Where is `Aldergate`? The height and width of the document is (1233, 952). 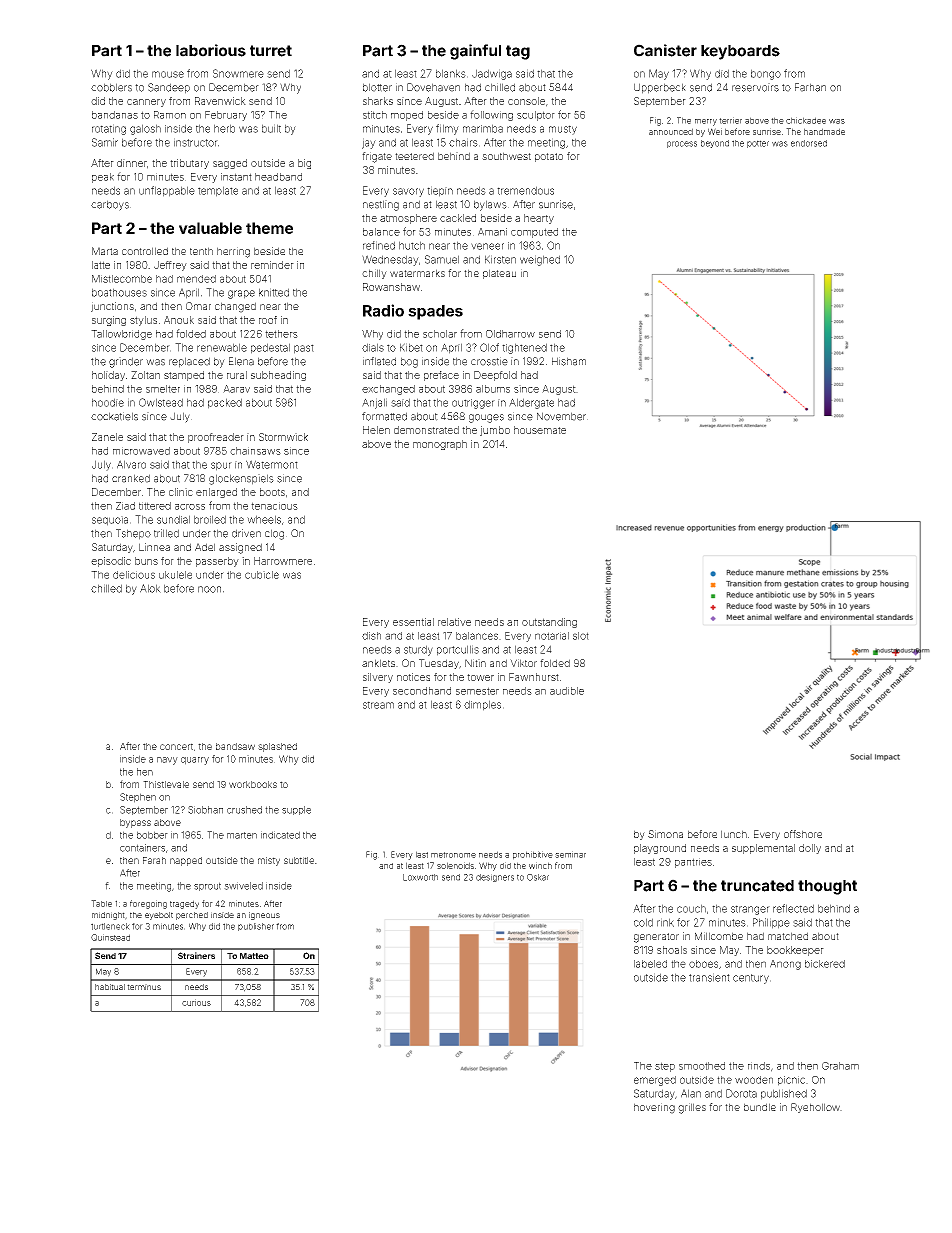 Aldergate is located at coordinates (531, 403).
